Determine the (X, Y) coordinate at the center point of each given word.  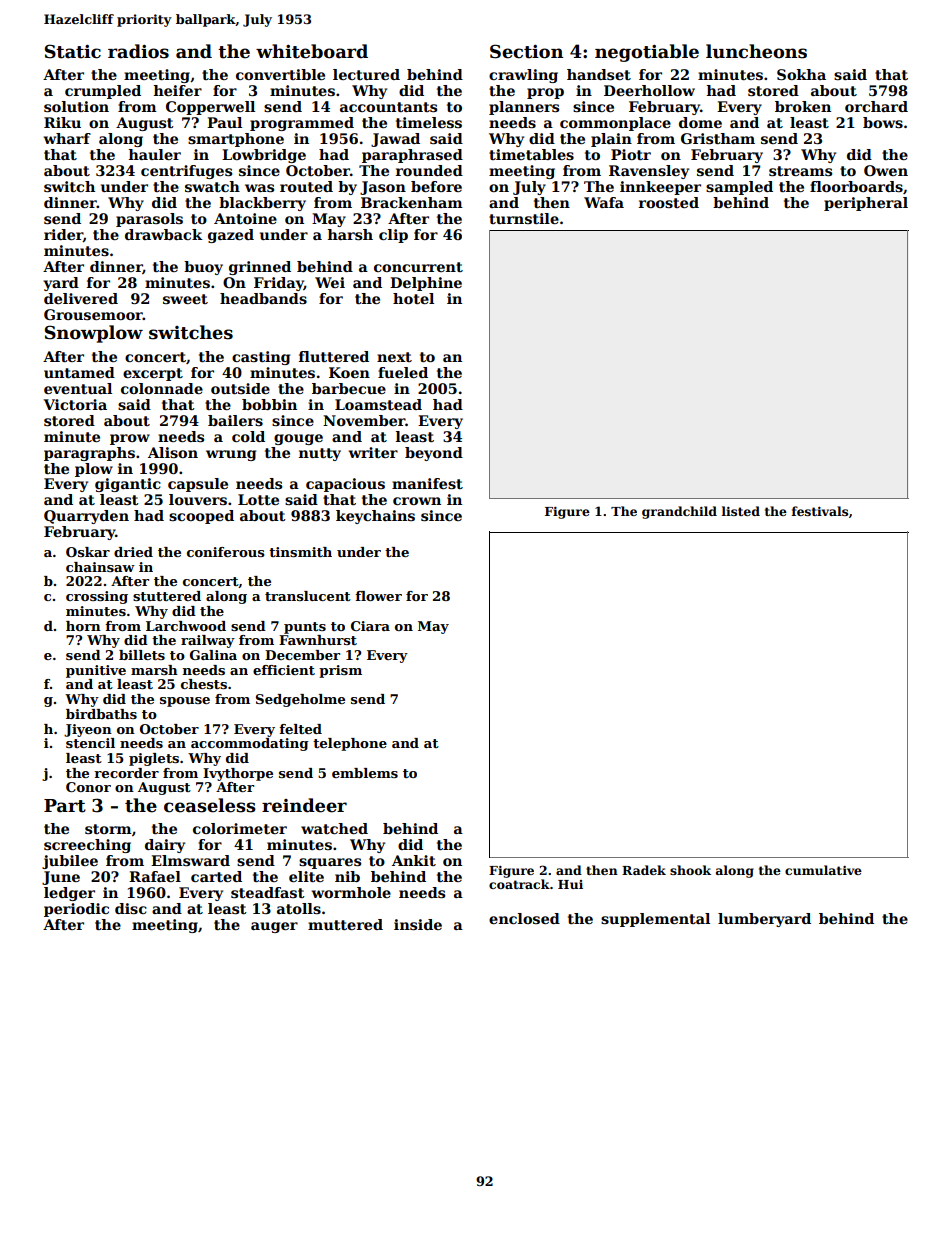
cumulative (823, 870)
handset (599, 74)
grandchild (679, 512)
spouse (185, 702)
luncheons (756, 51)
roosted (669, 202)
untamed (79, 372)
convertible (280, 74)
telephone (350, 744)
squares (330, 863)
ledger (69, 894)
